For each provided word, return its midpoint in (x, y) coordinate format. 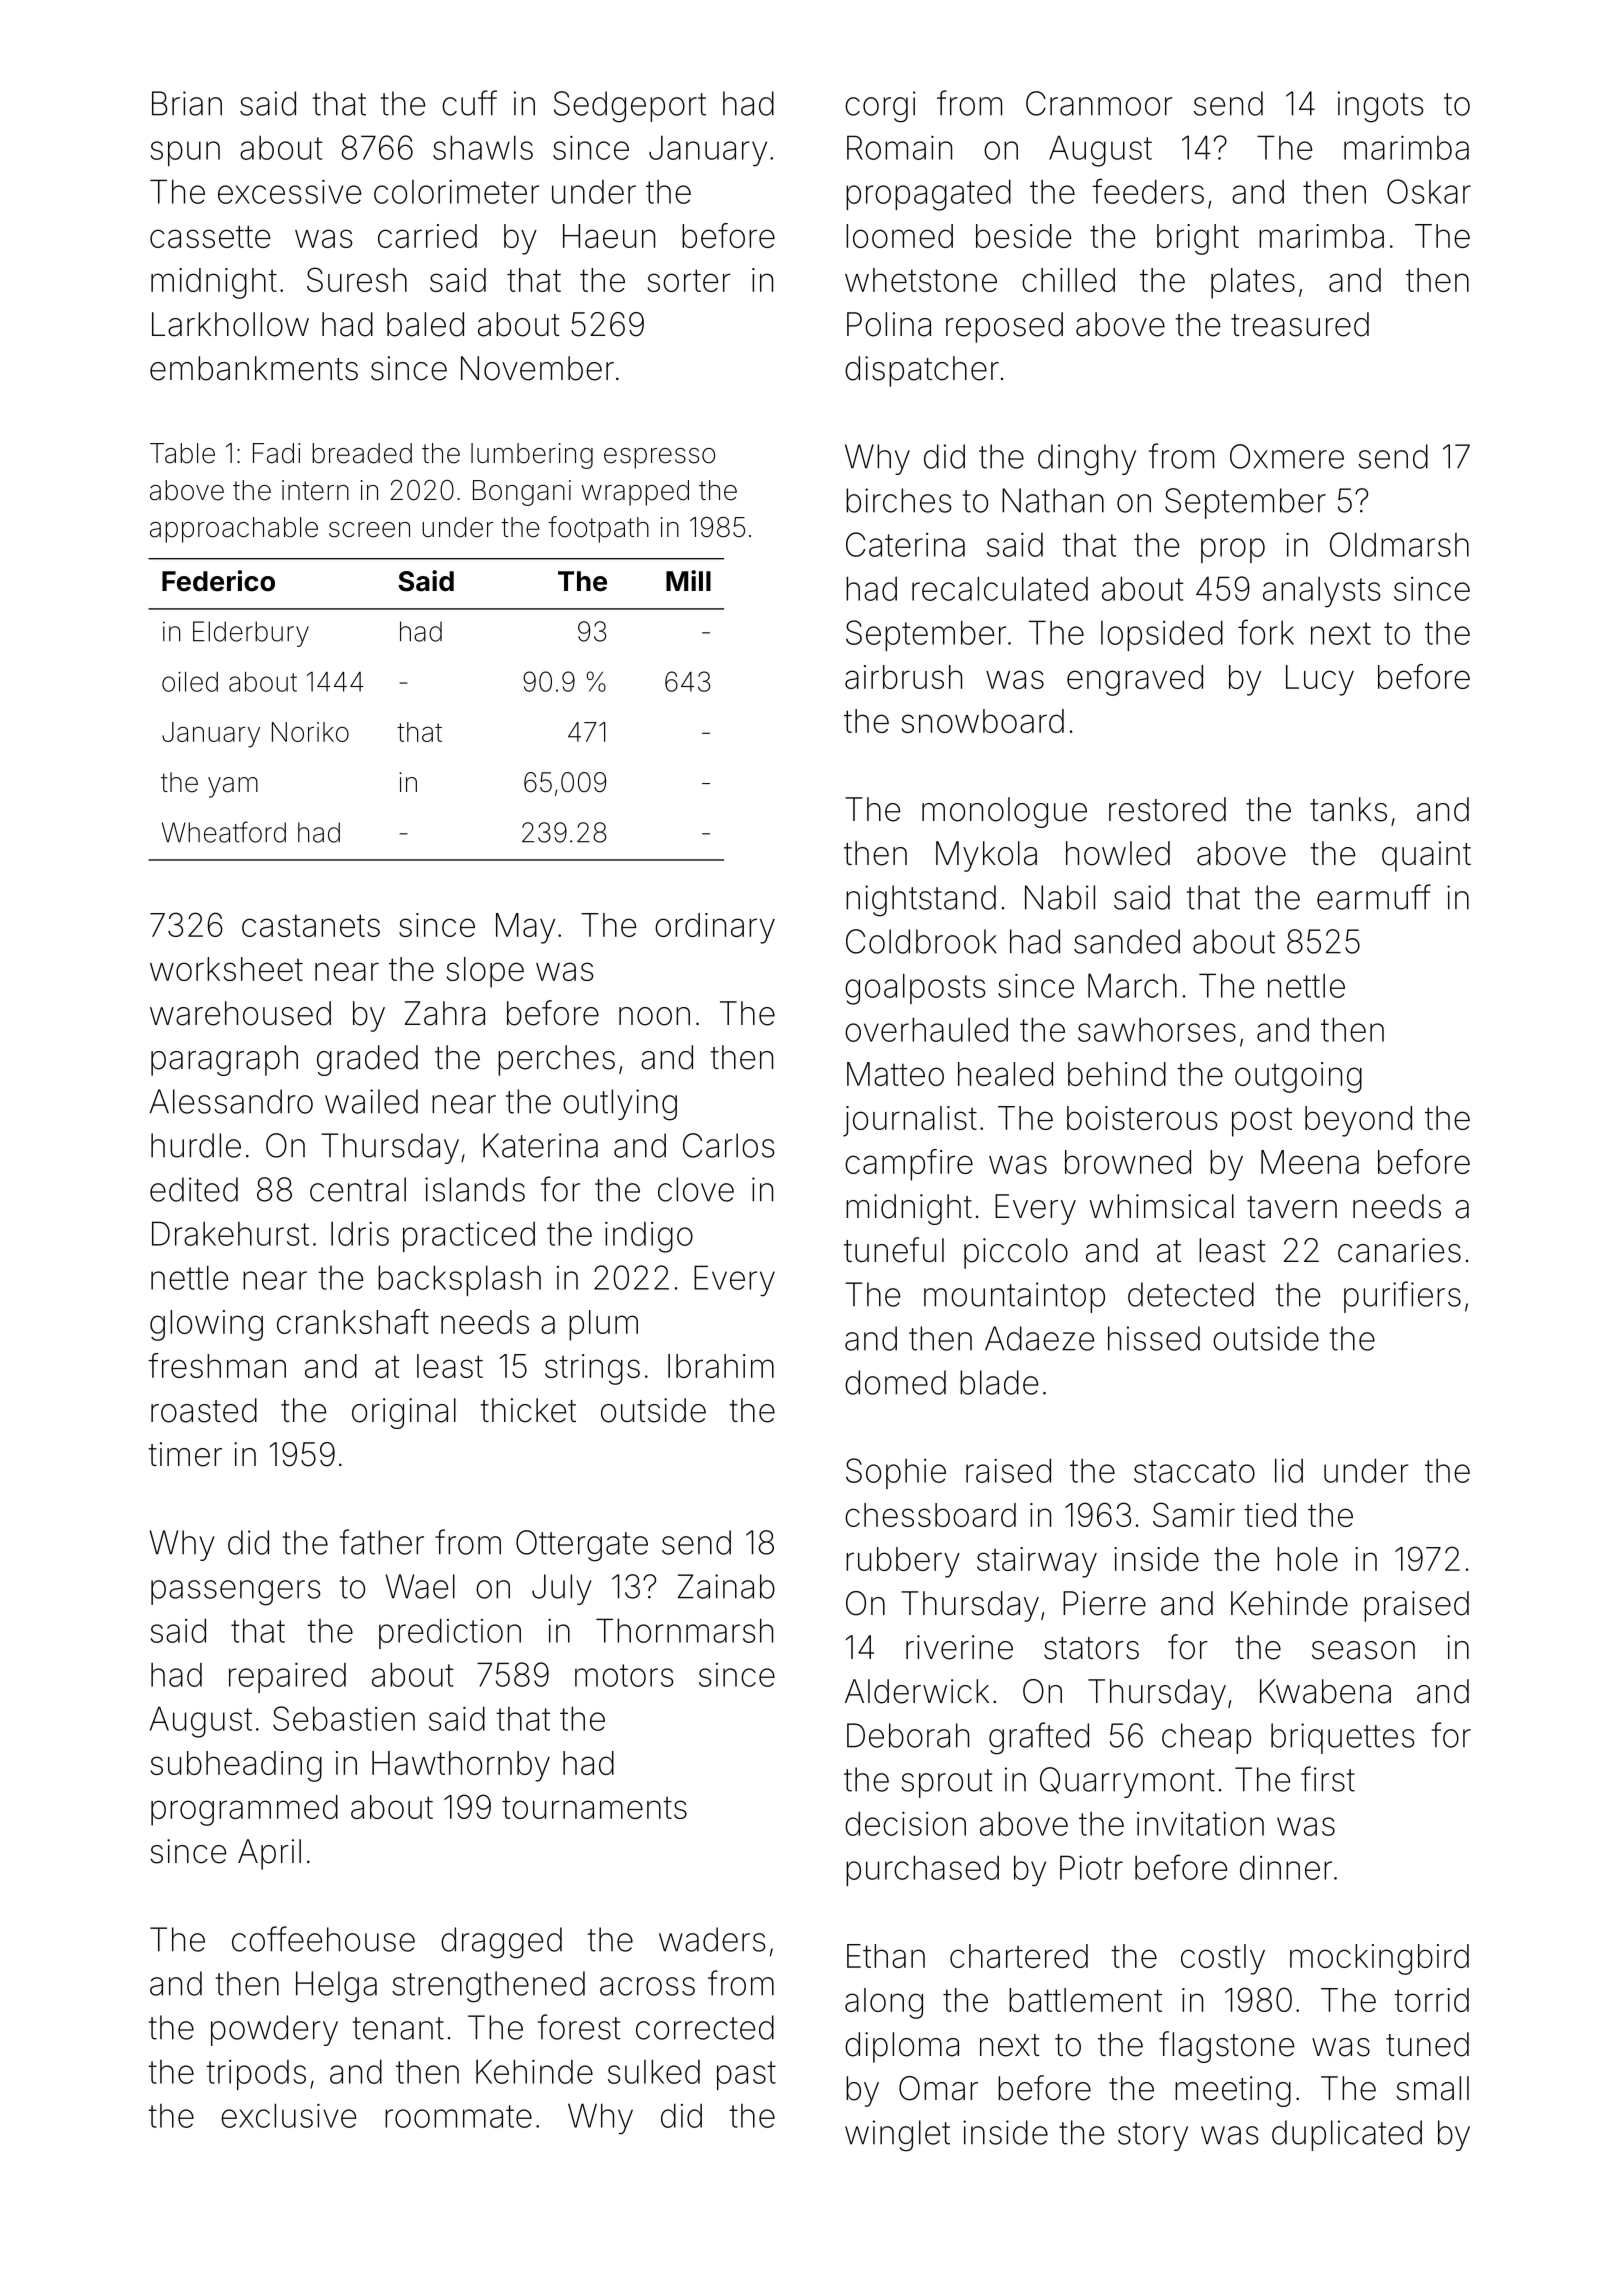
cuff (469, 103)
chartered (1019, 1956)
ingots (1381, 107)
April (269, 1854)
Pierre (1104, 1603)
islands (475, 1189)
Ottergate (582, 1546)
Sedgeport (630, 107)
